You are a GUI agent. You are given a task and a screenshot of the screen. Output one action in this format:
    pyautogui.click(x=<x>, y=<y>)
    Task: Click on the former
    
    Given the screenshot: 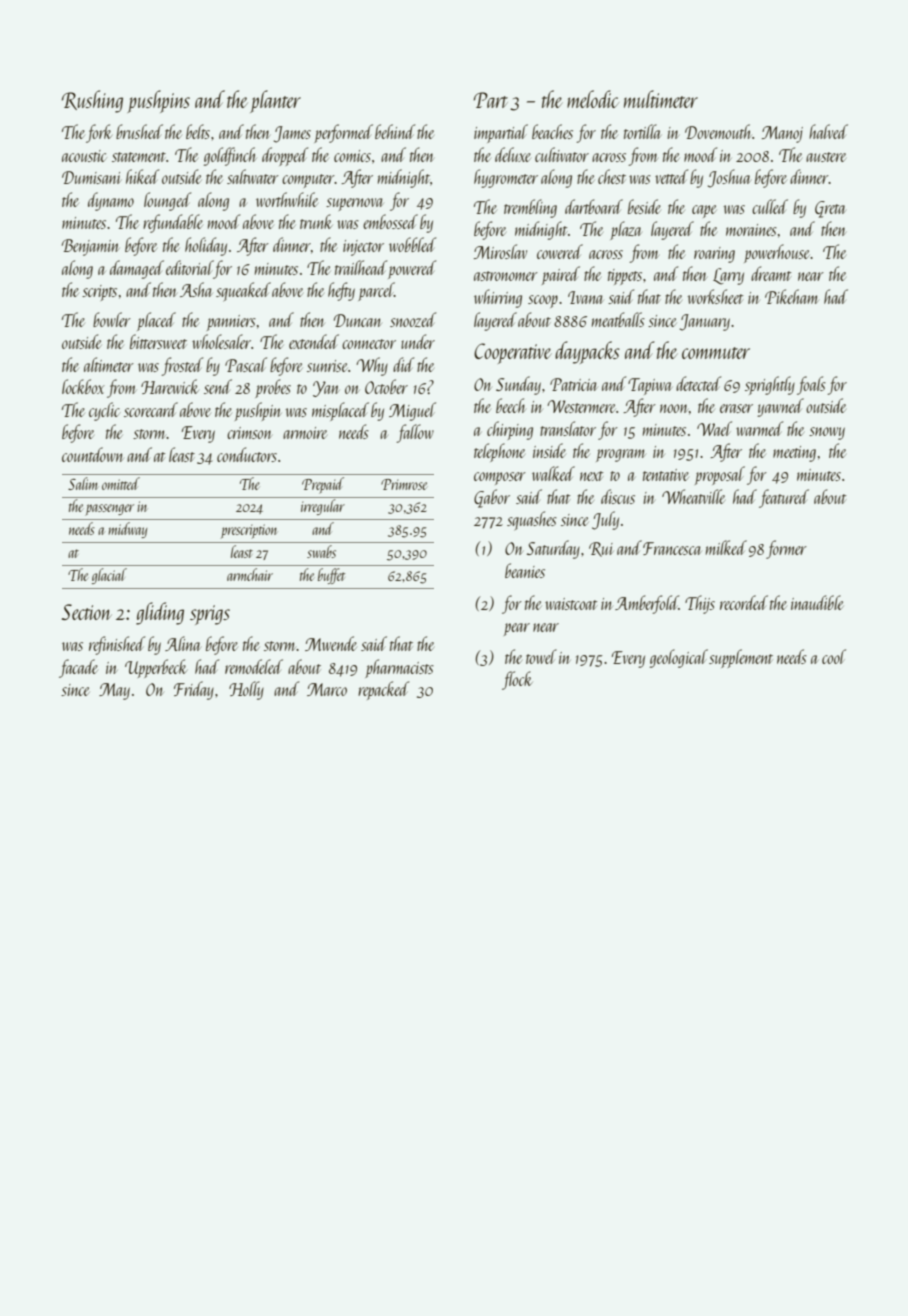 What is the action you would take?
    pyautogui.click(x=786, y=549)
